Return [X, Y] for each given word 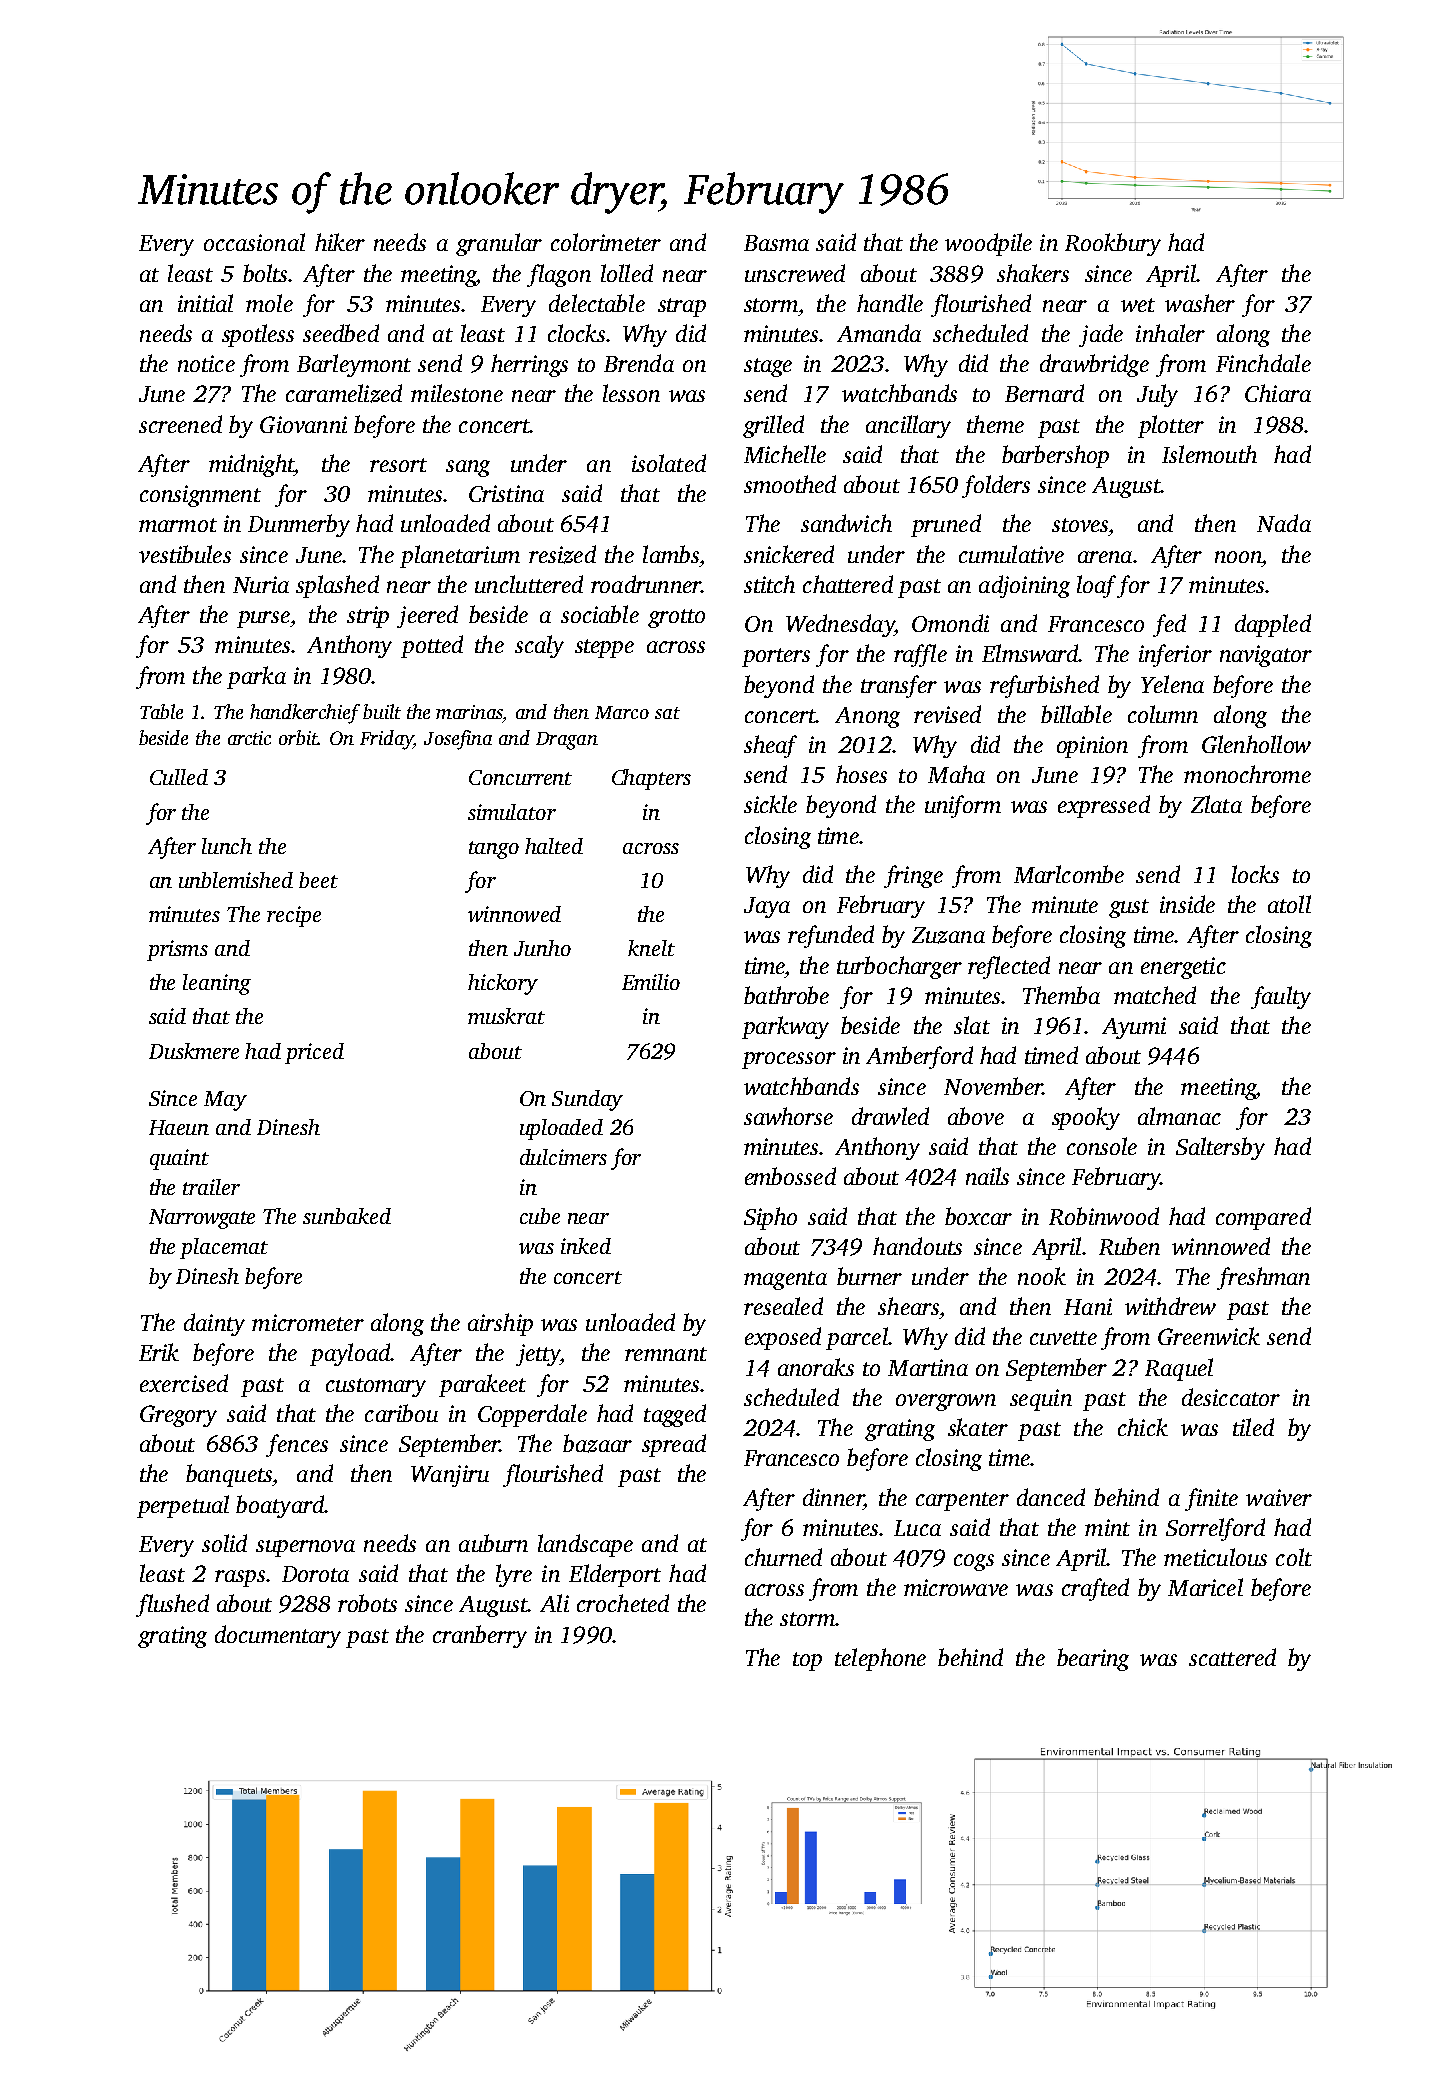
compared [1263, 1218]
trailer [211, 1187]
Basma [776, 243]
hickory [503, 984]
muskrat [506, 1016]
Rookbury [1113, 244]
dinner [833, 1497]
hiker [340, 242]
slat [972, 1025]
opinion [1092, 747]
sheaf [770, 746]
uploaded [561, 1129]
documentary [278, 1636]
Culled [179, 777]
